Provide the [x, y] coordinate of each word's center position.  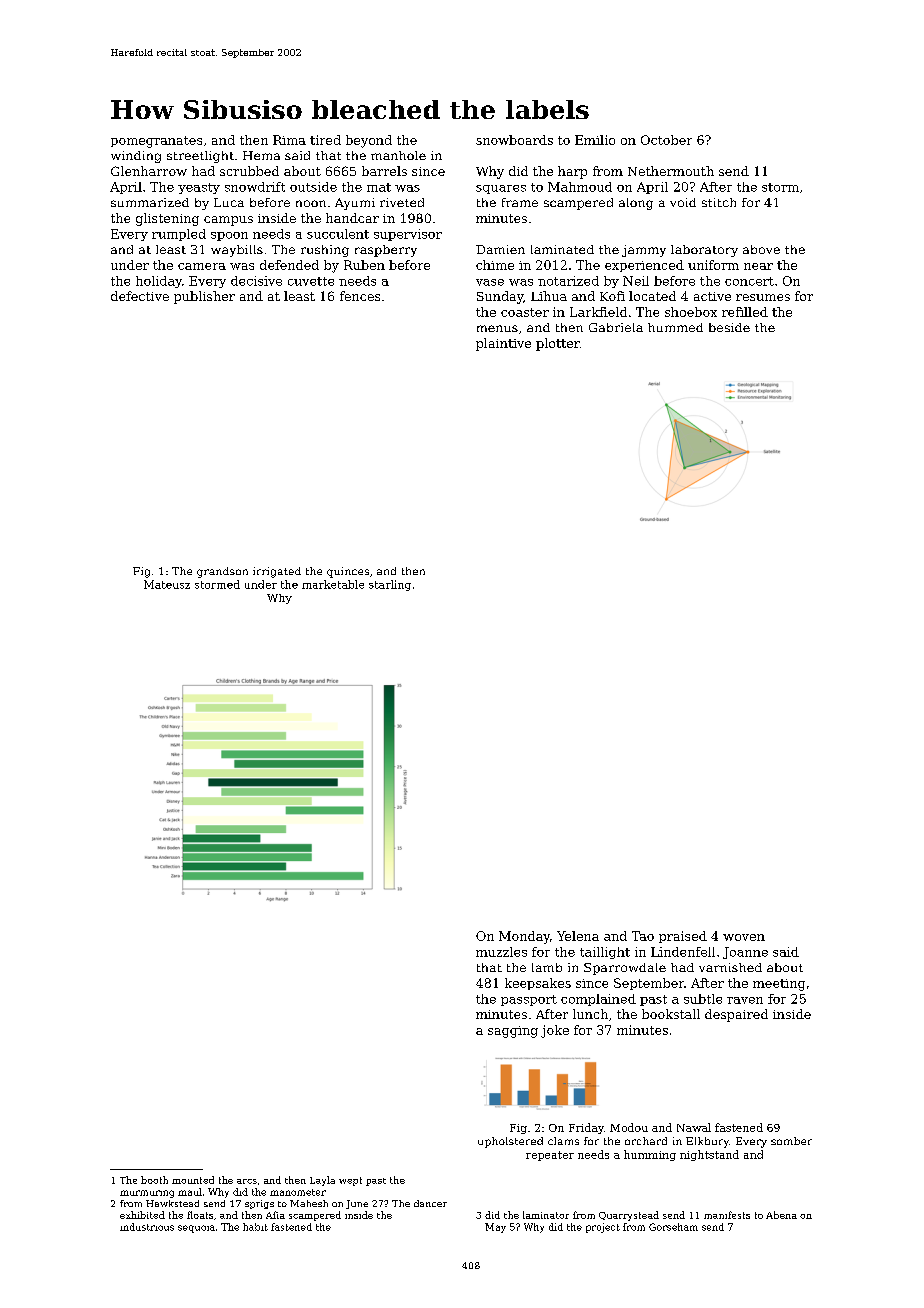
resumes [763, 297]
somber [791, 1141]
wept [350, 1181]
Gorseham [673, 1227]
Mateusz [167, 584]
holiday [159, 282]
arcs [247, 1181]
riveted [402, 202]
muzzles [501, 952]
